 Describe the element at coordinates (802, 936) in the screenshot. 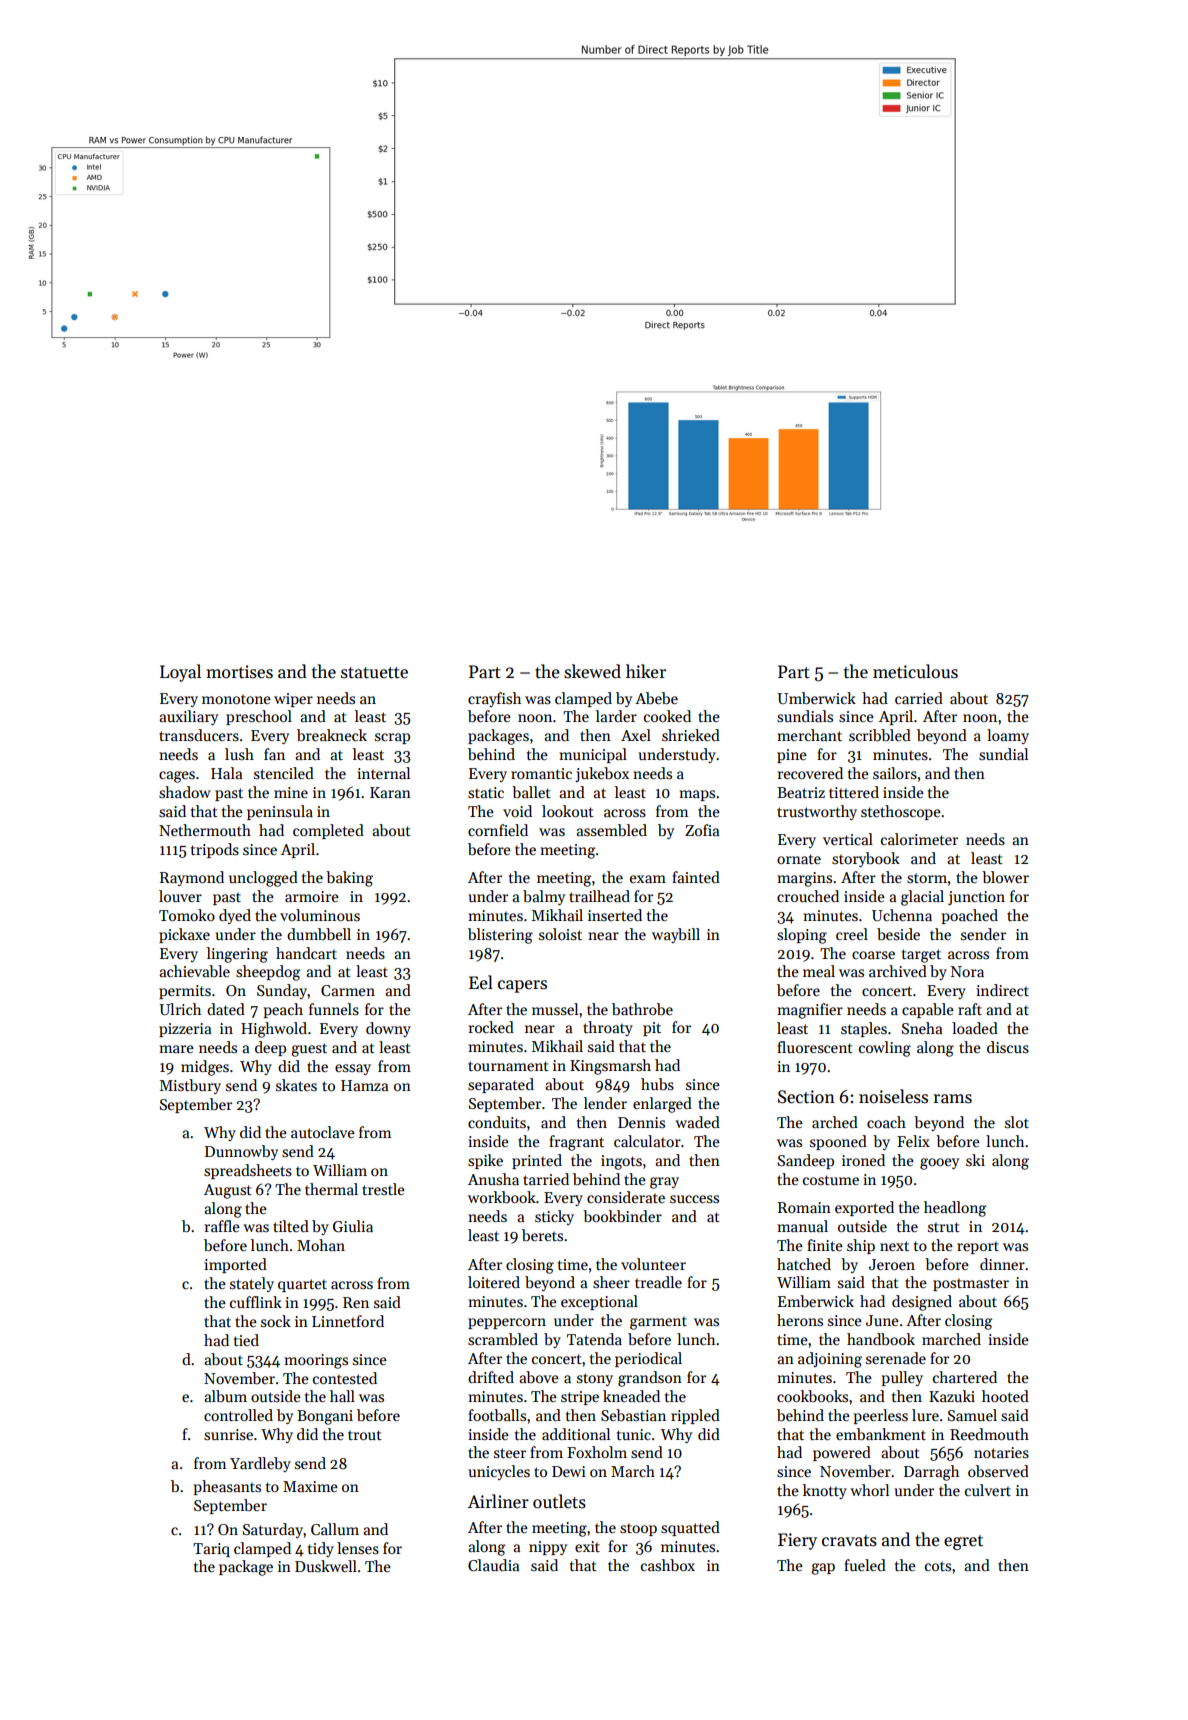

I see `sloping` at that location.
